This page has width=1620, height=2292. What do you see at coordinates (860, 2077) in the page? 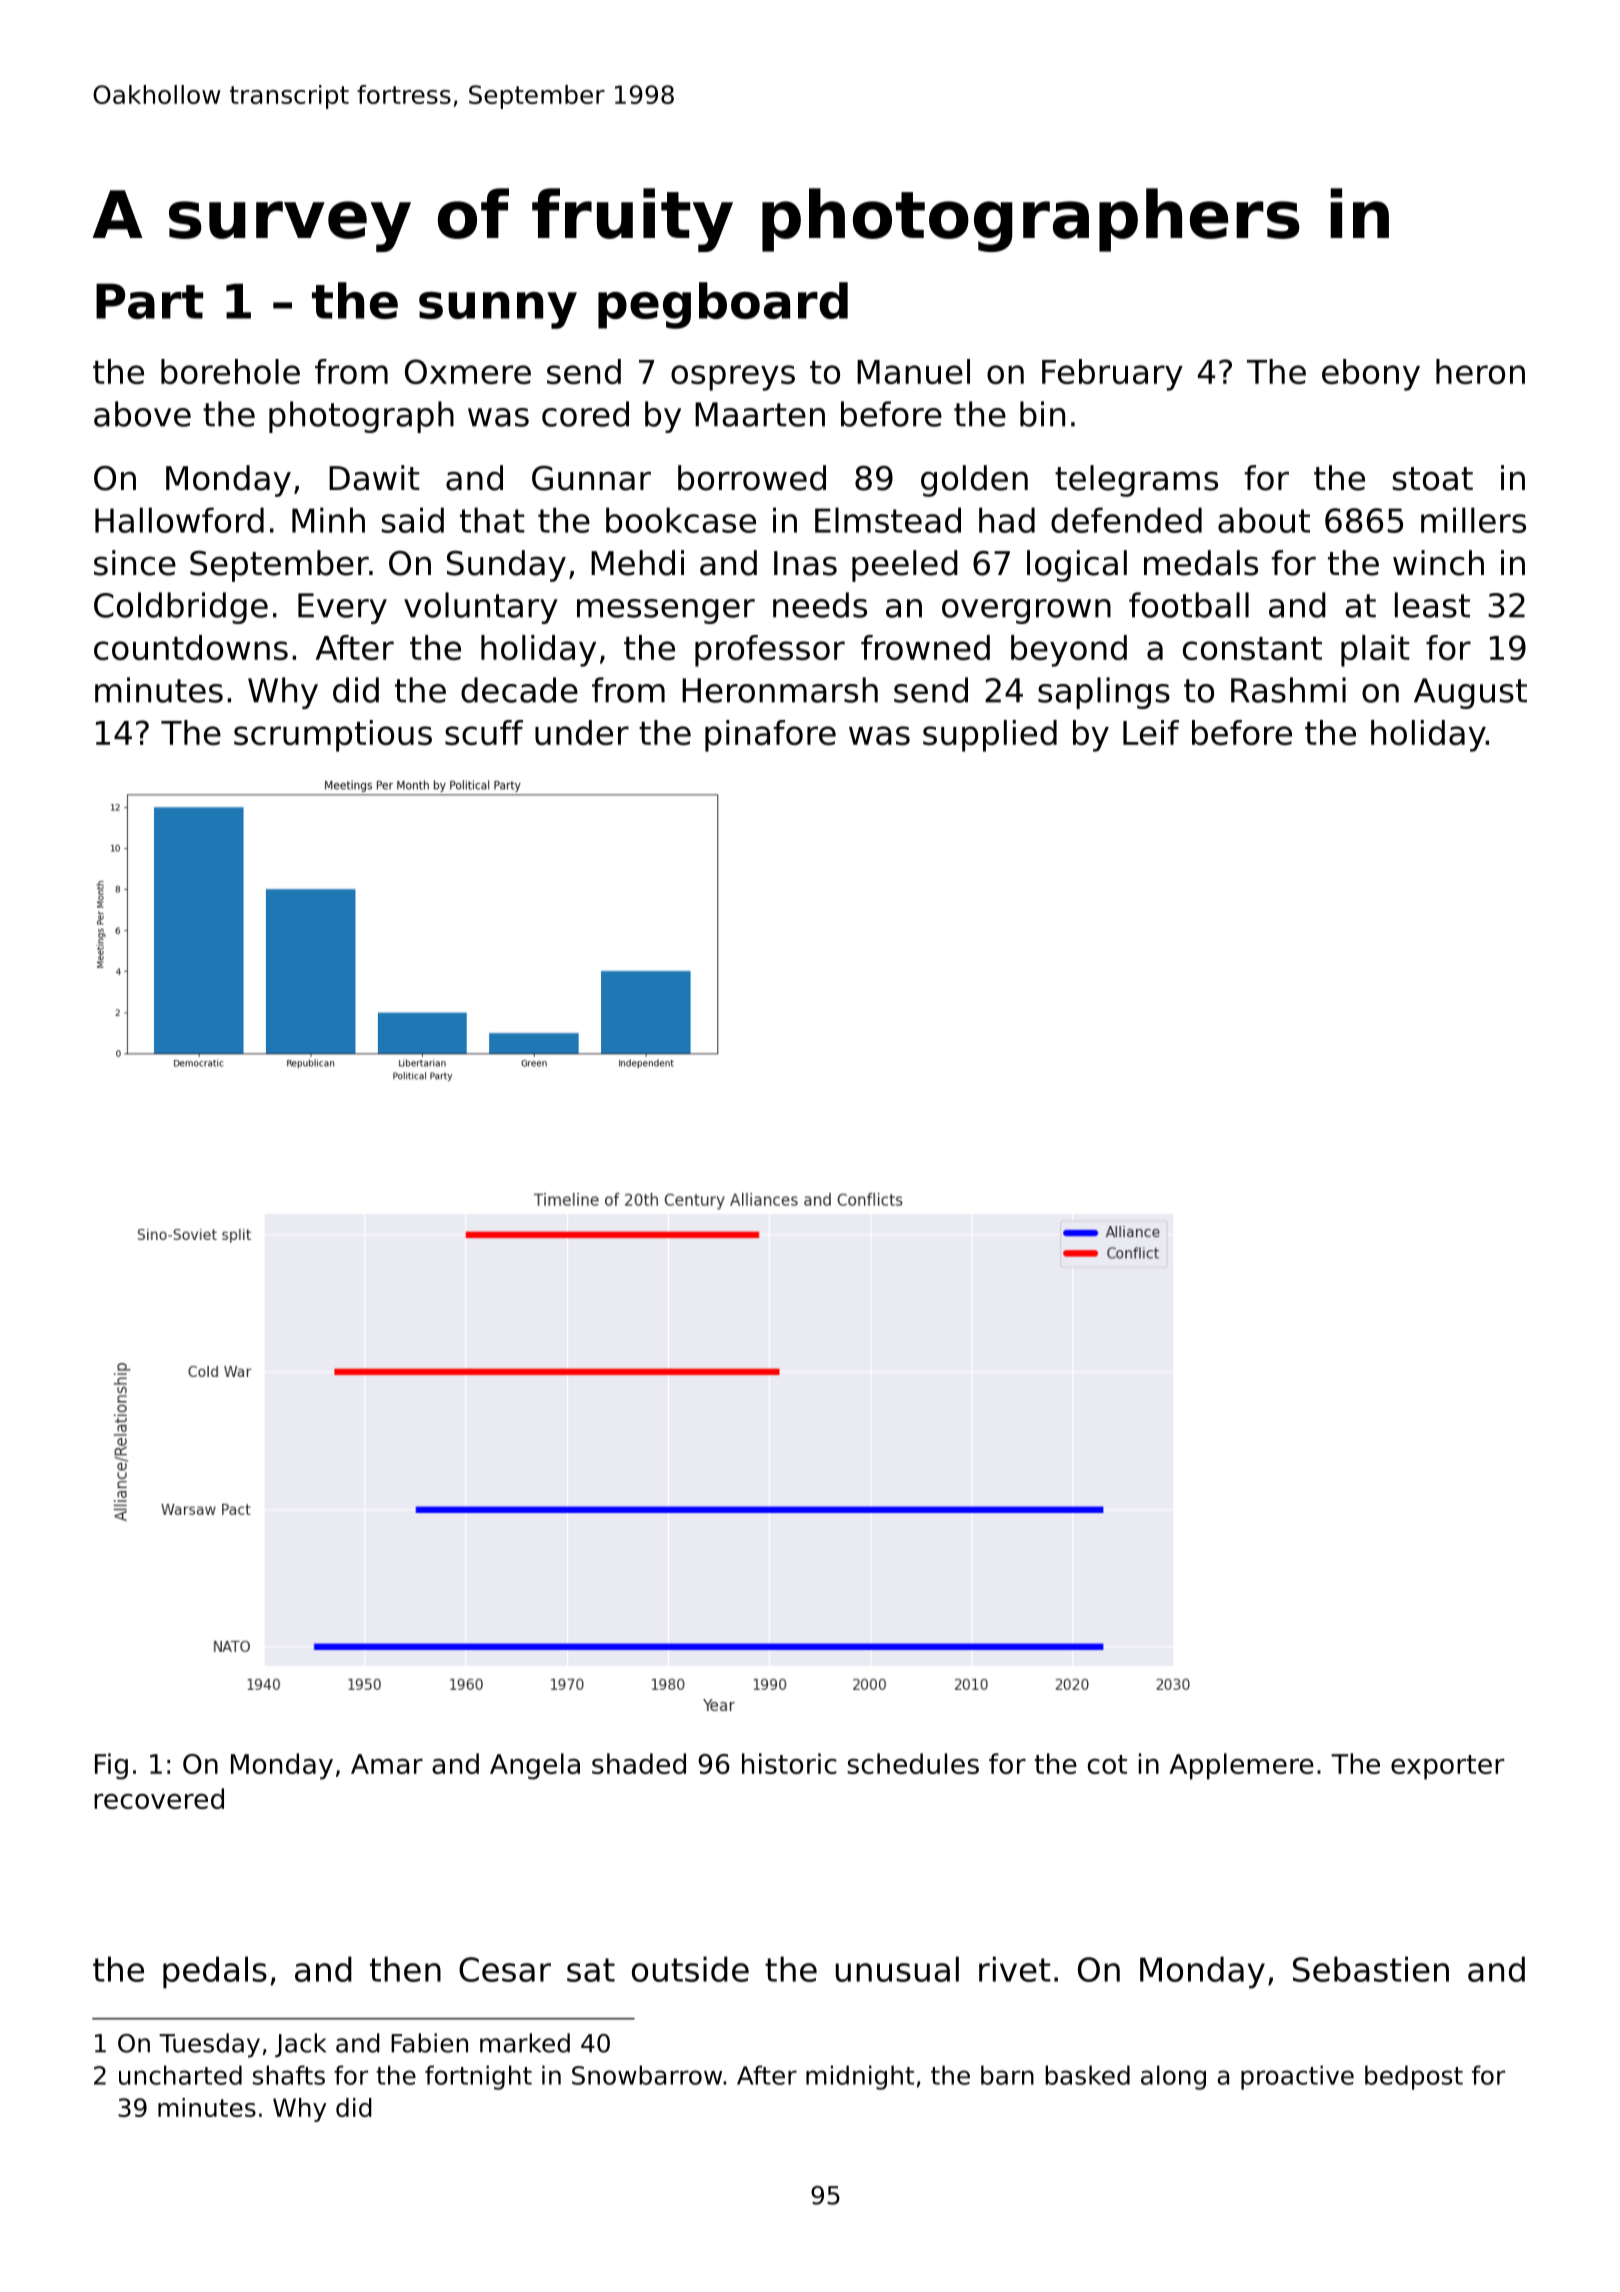
I see `midnight` at bounding box center [860, 2077].
